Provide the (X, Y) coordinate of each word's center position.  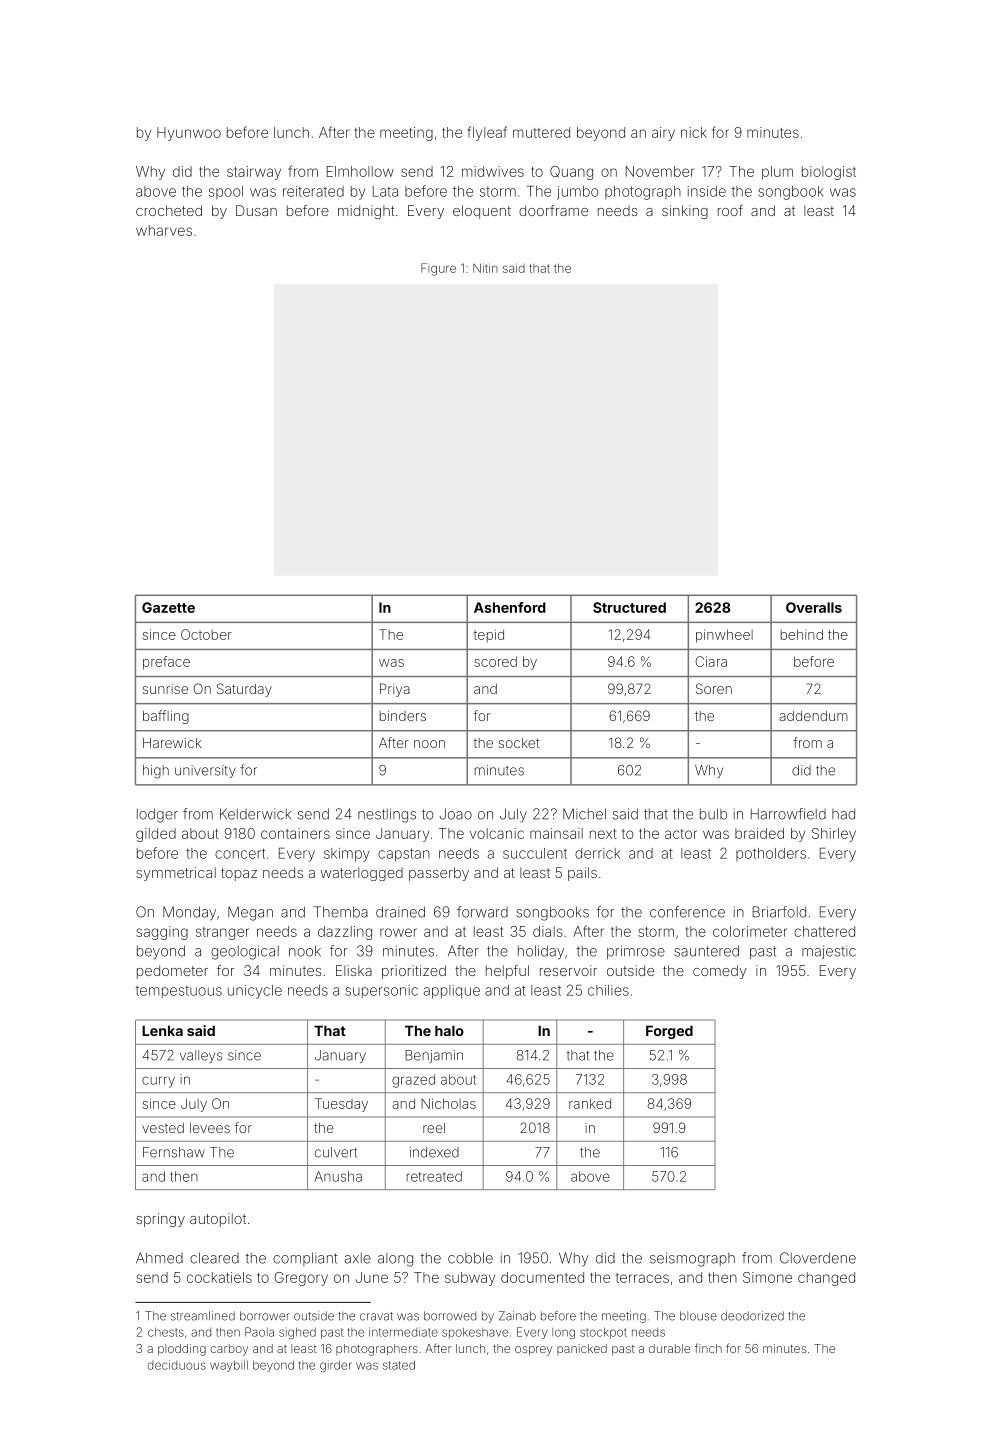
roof (730, 210)
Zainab (517, 1316)
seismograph (692, 1259)
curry (158, 1082)
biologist (829, 173)
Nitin (485, 268)
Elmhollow (360, 171)
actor (681, 834)
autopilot (218, 1220)
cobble (470, 1258)
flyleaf (487, 133)
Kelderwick (255, 814)
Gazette (168, 607)
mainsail (556, 833)
